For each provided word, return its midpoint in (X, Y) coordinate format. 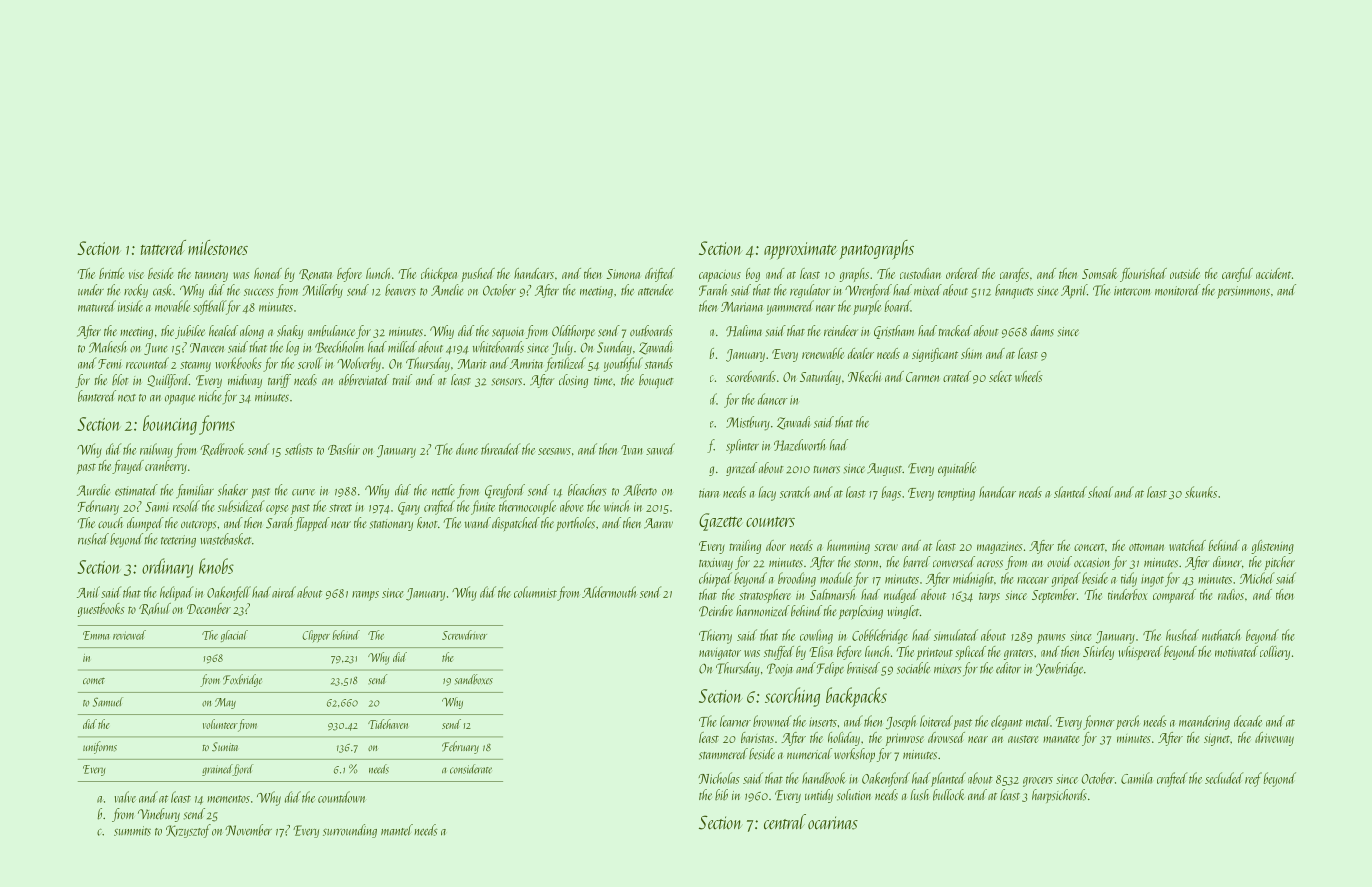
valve (125, 797)
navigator (720, 654)
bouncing (170, 425)
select (1000, 376)
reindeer (841, 330)
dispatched (516, 524)
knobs (216, 566)
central (785, 822)
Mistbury (748, 423)
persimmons (1243, 292)
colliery (1275, 653)
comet (94, 681)
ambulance (331, 331)
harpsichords (1059, 796)
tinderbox (1128, 594)
